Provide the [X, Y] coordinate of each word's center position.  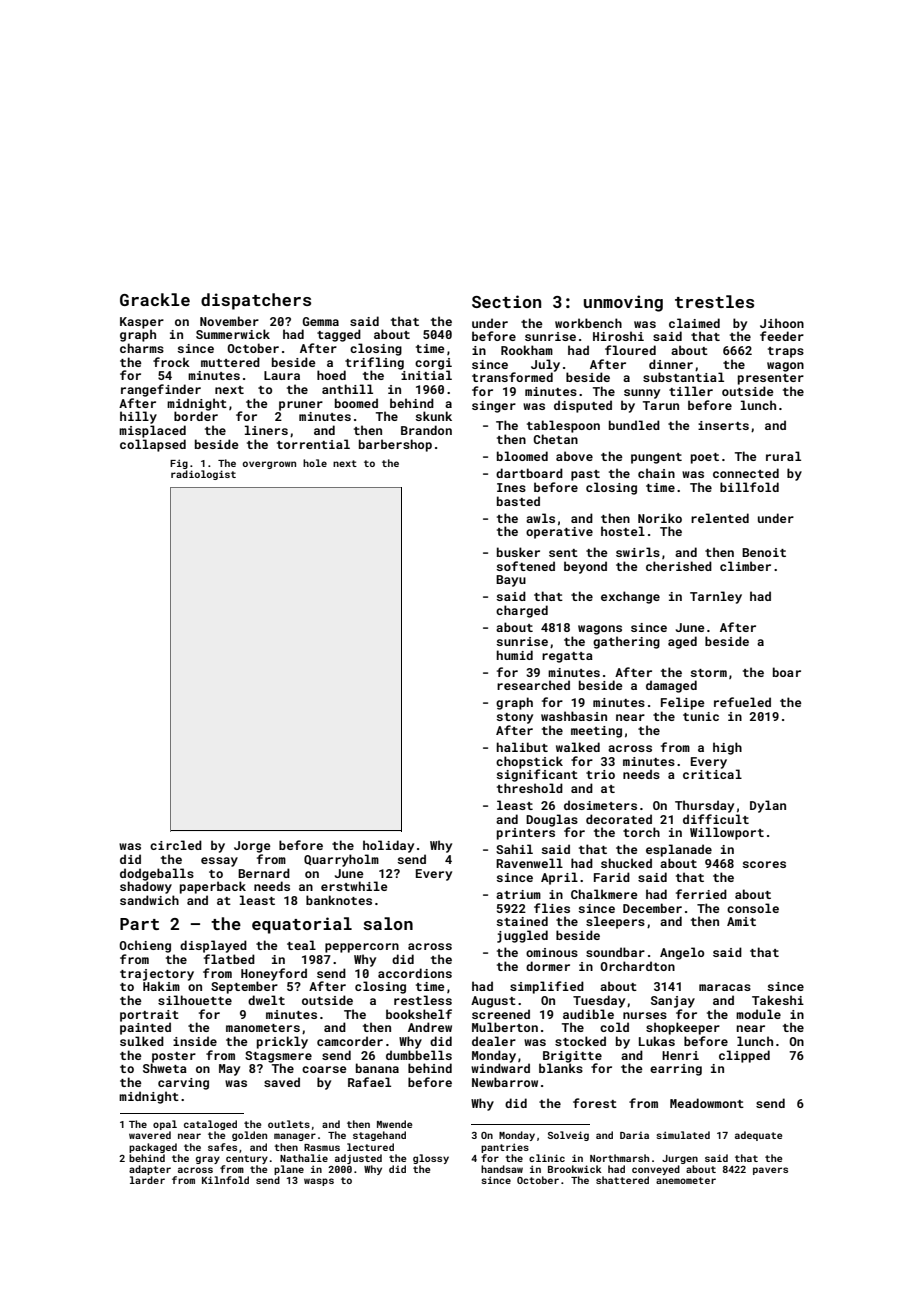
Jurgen [680, 1159]
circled [176, 845]
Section [506, 301]
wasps [319, 1182]
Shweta [165, 1068]
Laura [282, 375]
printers [526, 834]
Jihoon [782, 323]
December [652, 908]
